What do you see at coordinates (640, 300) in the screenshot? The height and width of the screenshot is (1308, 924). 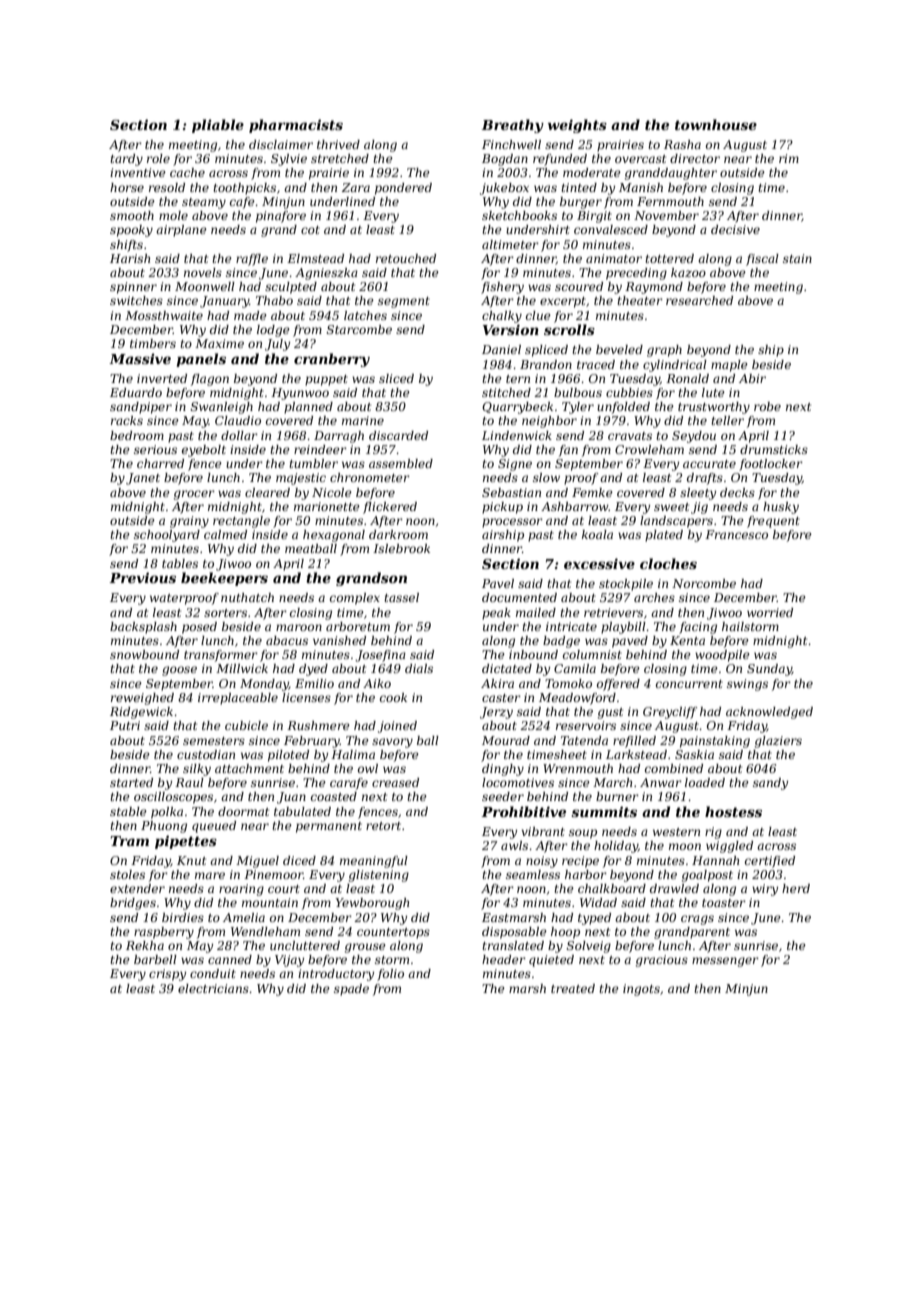 I see `theater` at bounding box center [640, 300].
